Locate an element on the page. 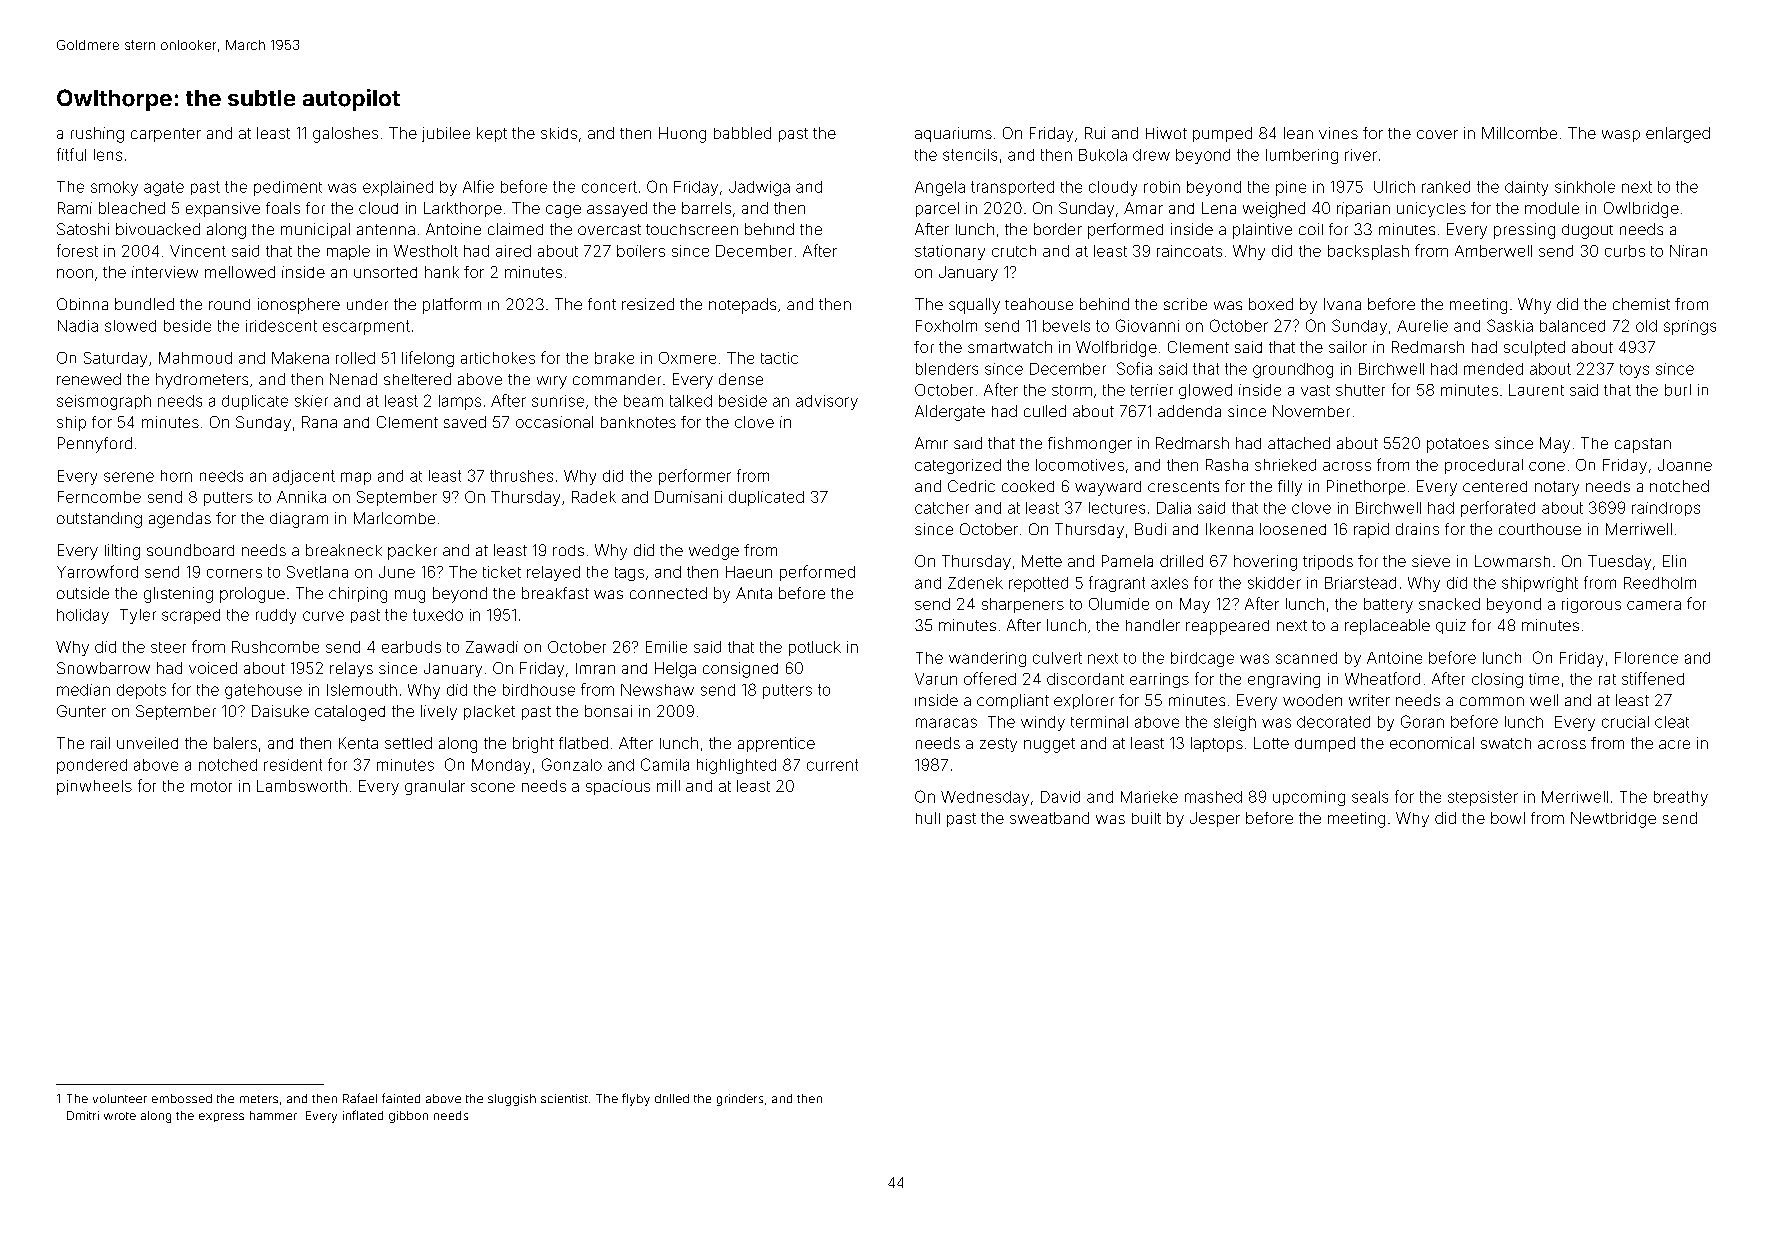  enlarged is located at coordinates (1678, 135).
